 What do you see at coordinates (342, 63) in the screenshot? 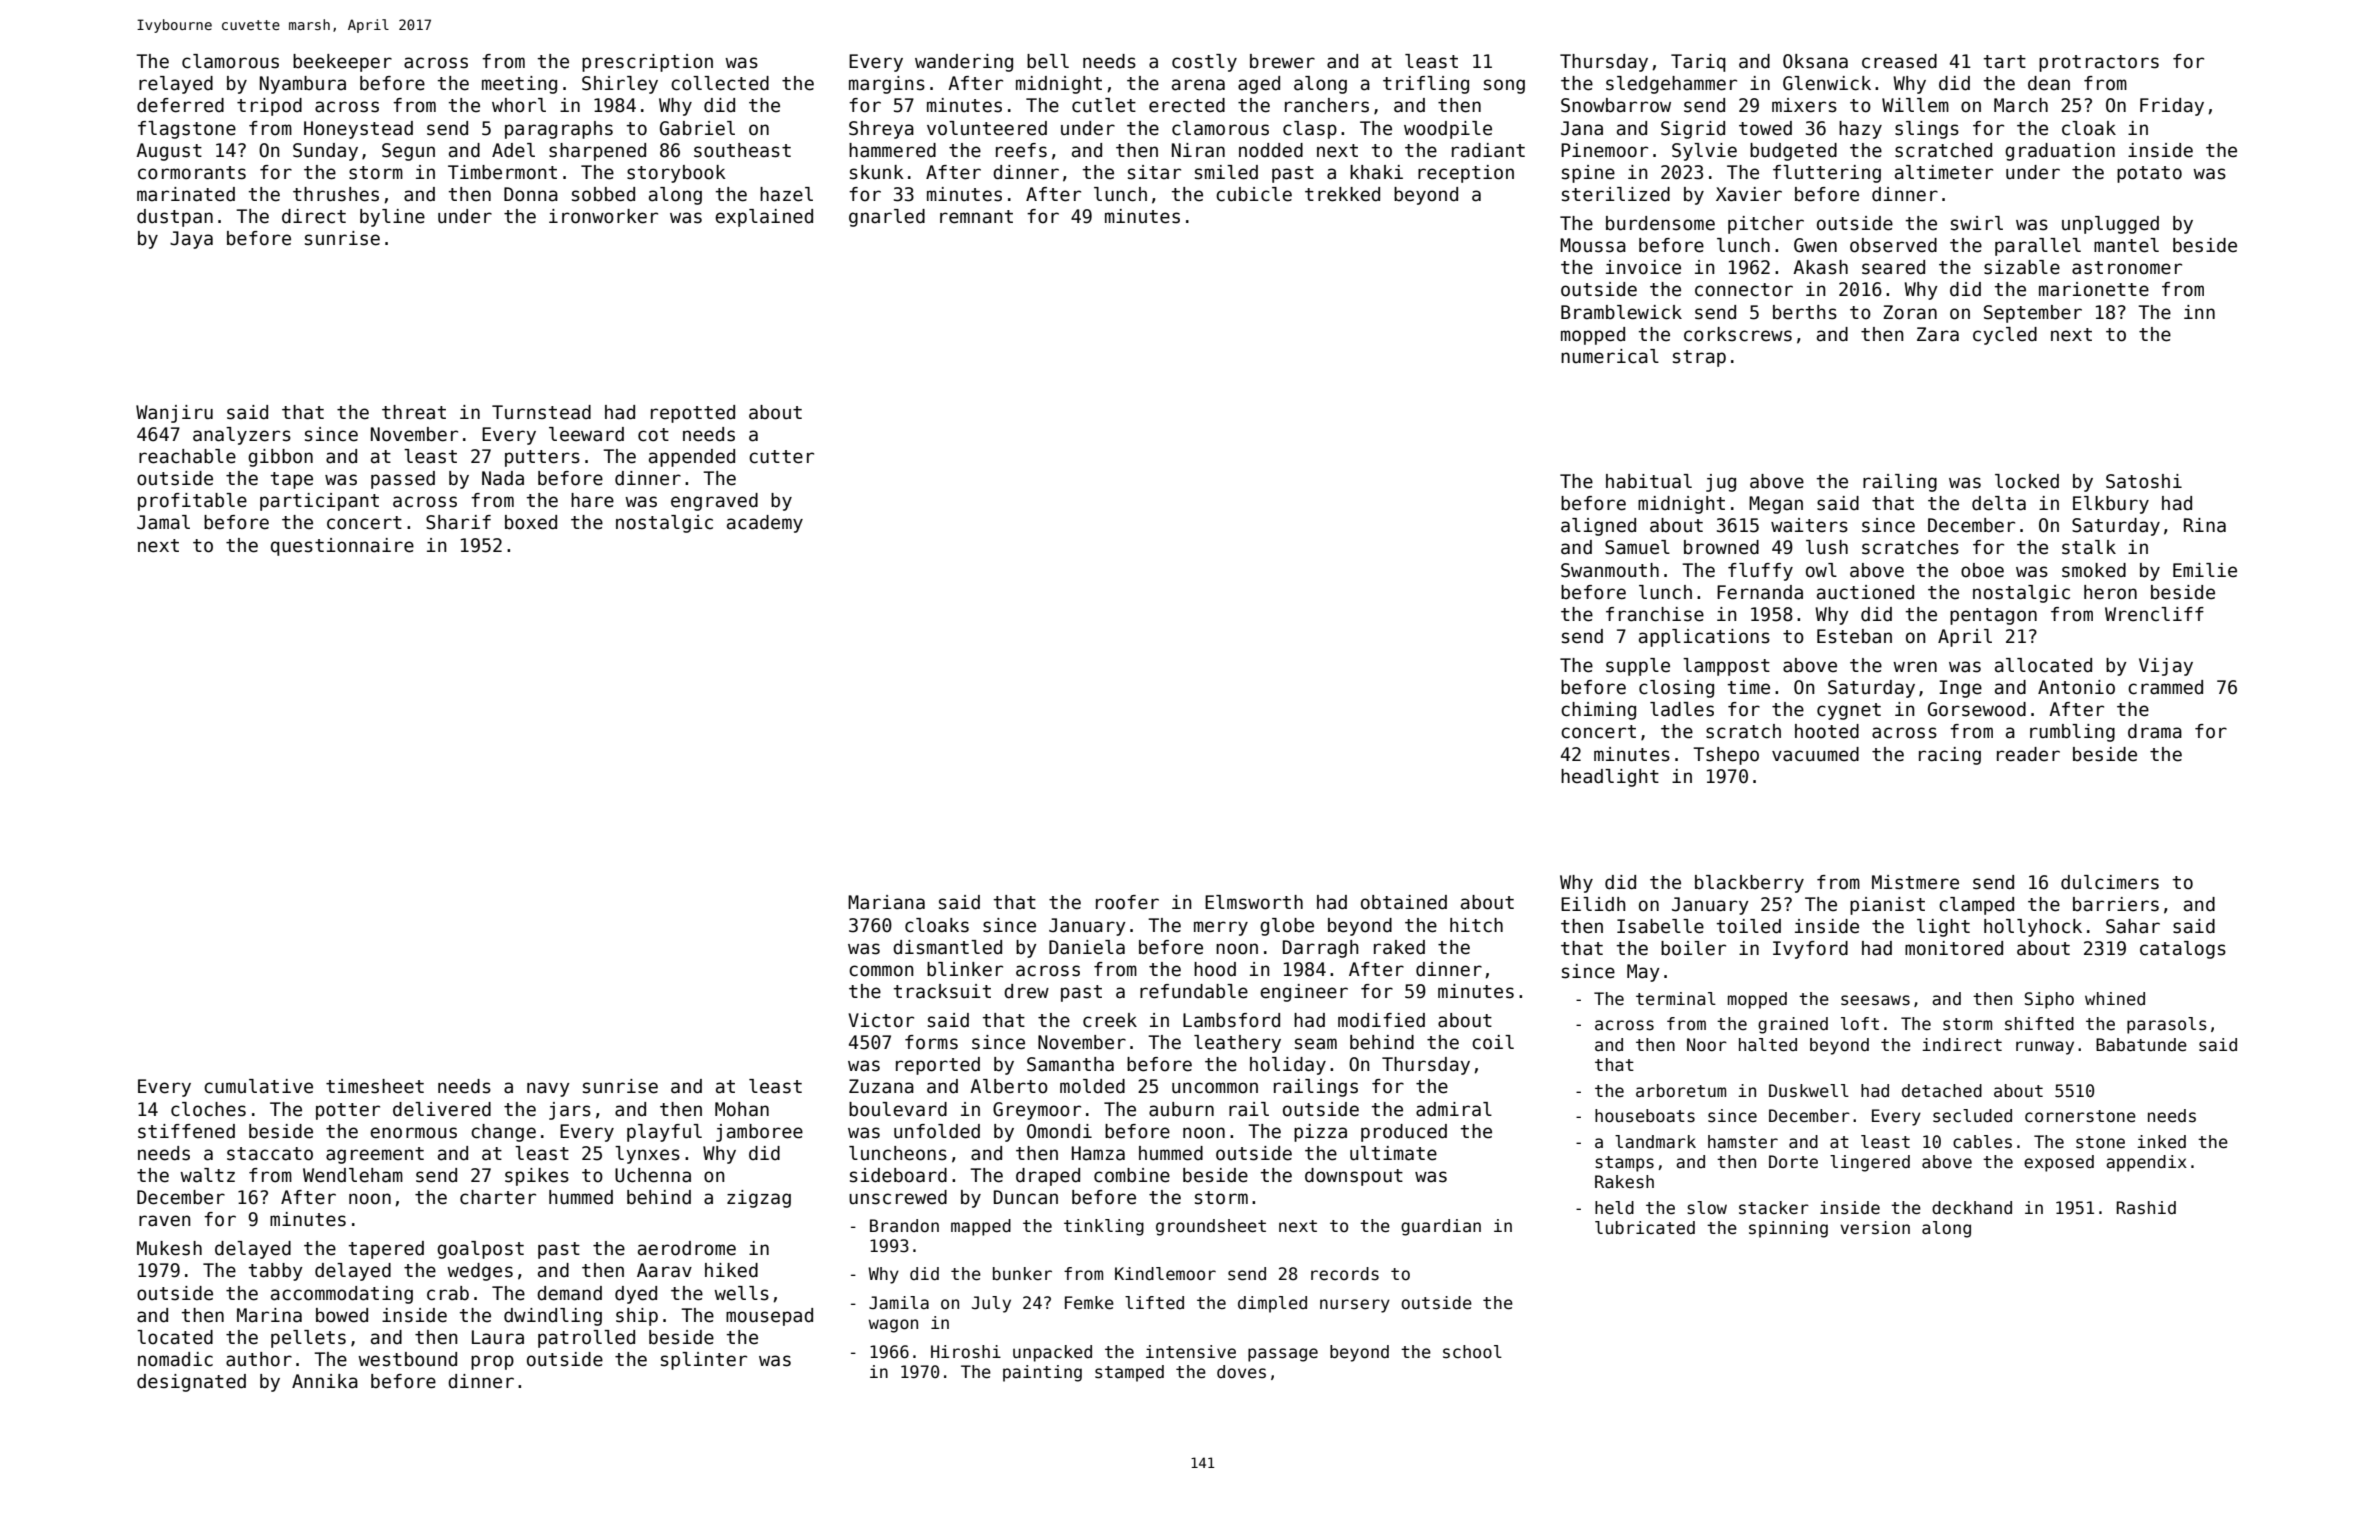
I see `beekeeper` at bounding box center [342, 63].
